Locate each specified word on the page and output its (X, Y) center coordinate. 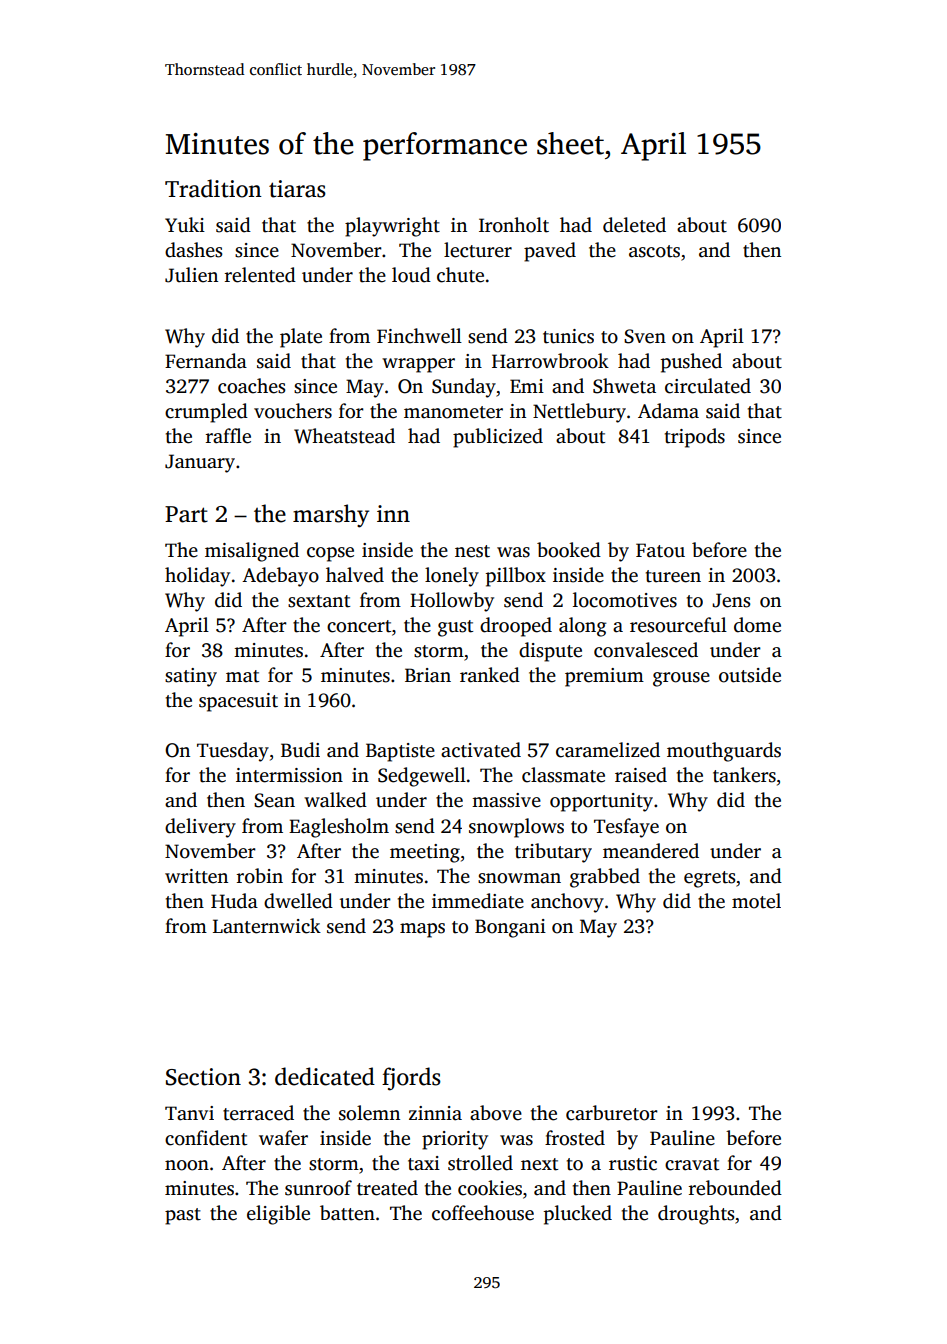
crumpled (206, 413)
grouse (681, 679)
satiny (191, 677)
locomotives (625, 600)
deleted (634, 225)
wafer (283, 1138)
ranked (490, 675)
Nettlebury (579, 413)
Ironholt (514, 225)
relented (260, 275)
